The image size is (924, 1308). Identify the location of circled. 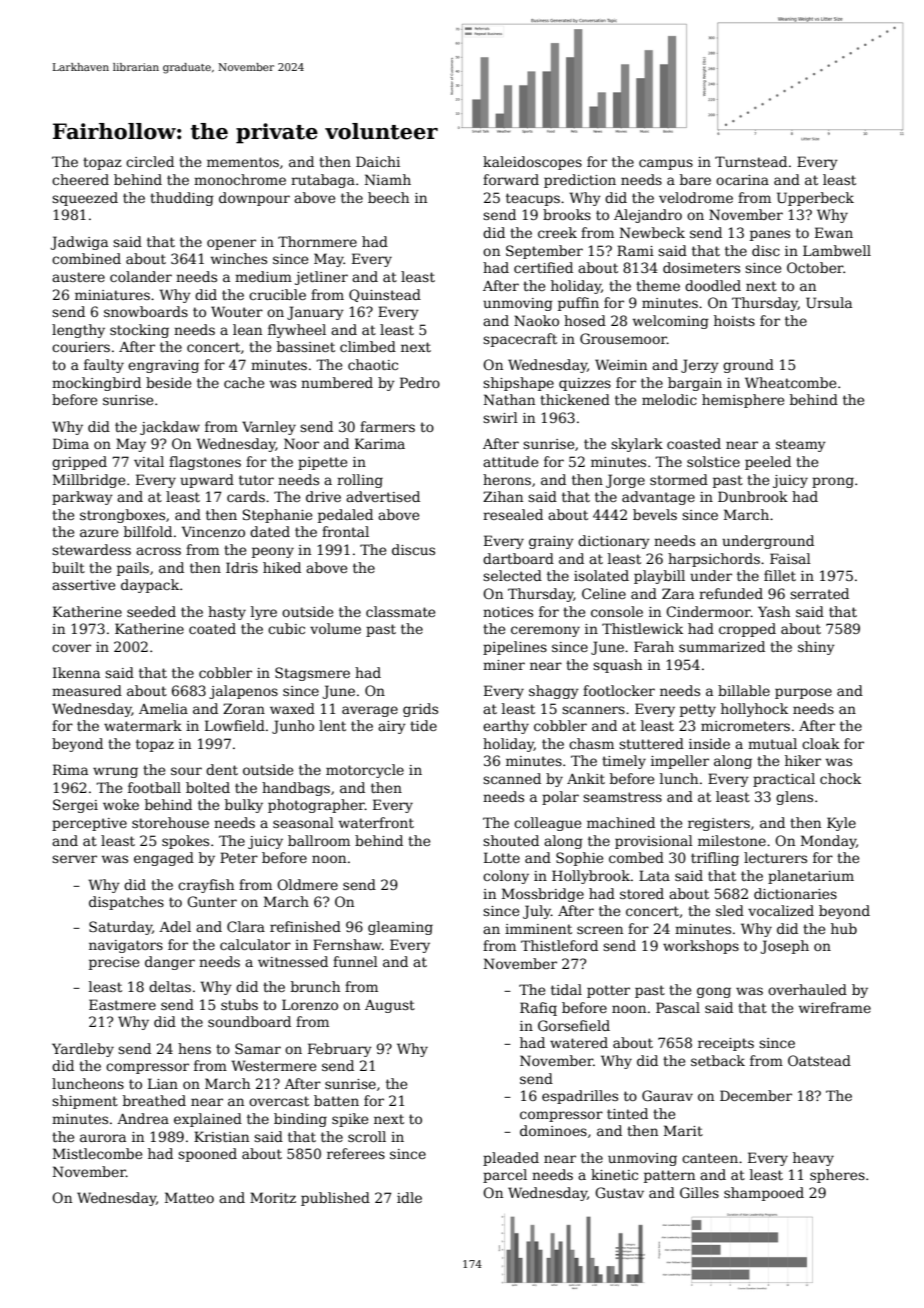
(150, 161).
